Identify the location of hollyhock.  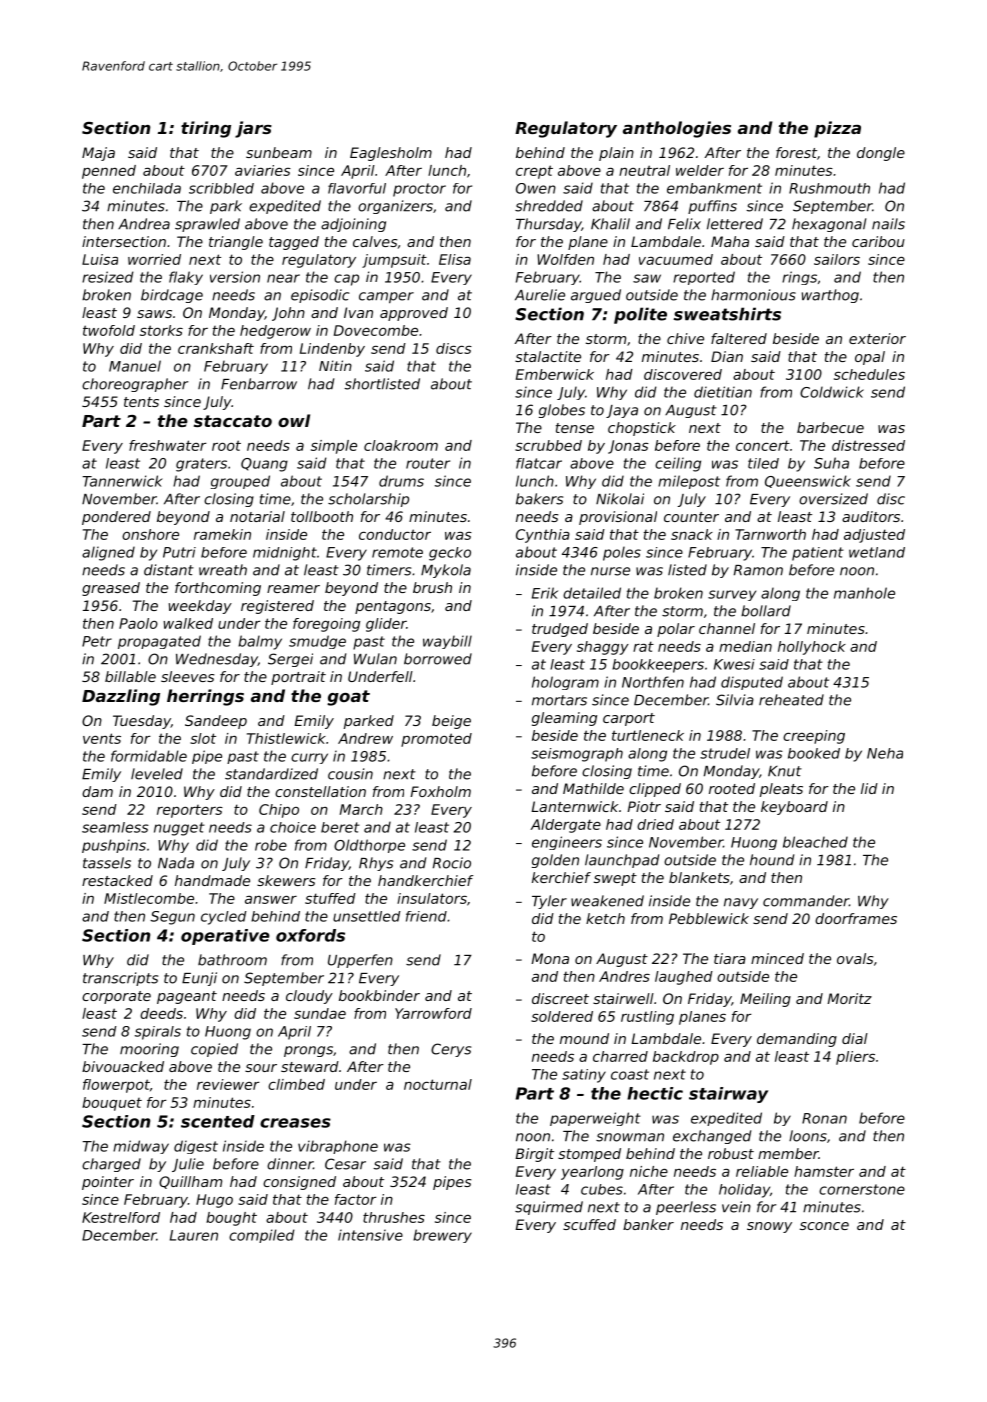
(812, 648).
